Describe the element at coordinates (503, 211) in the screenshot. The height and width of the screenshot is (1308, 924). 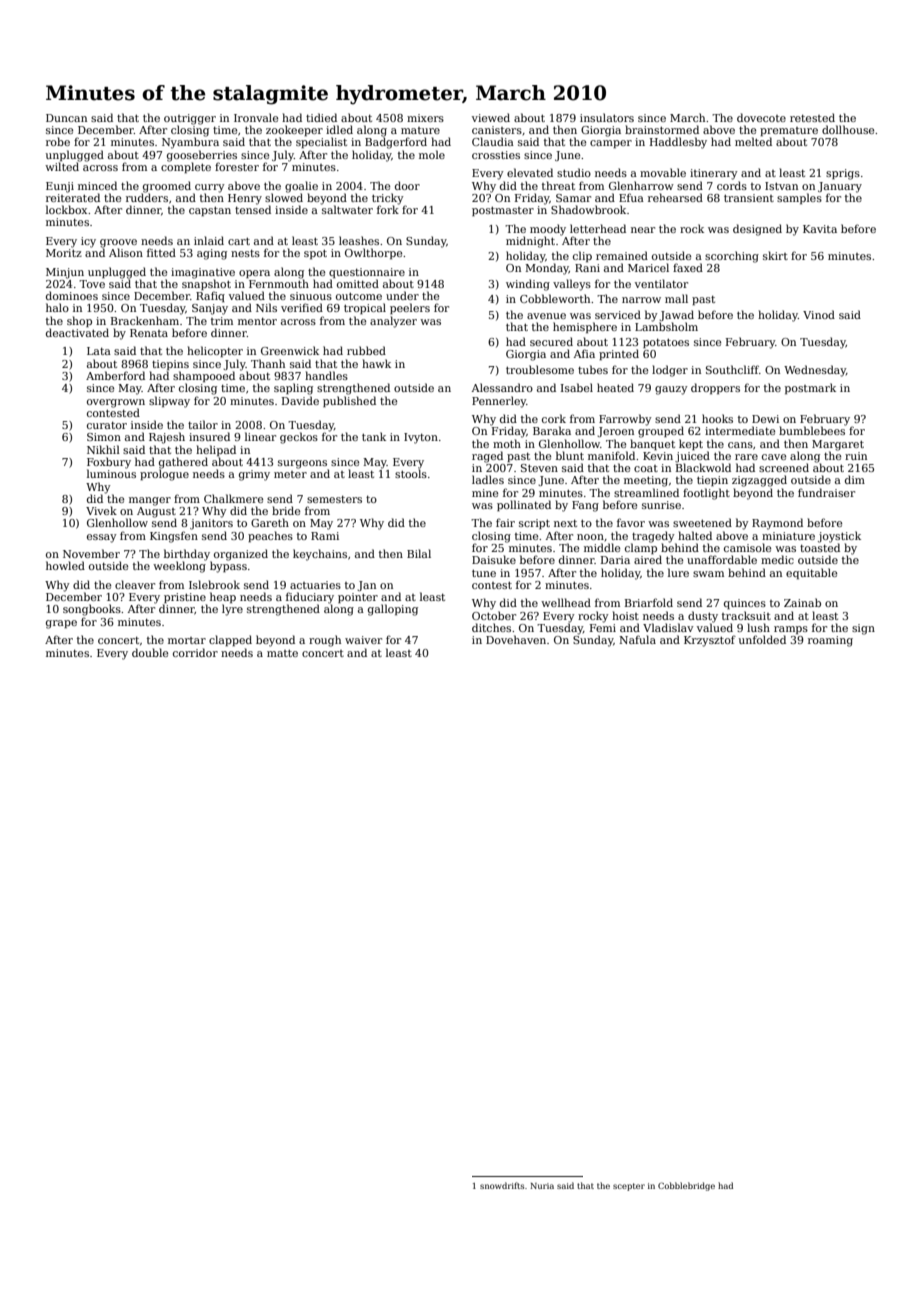
I see `postmaster` at that location.
